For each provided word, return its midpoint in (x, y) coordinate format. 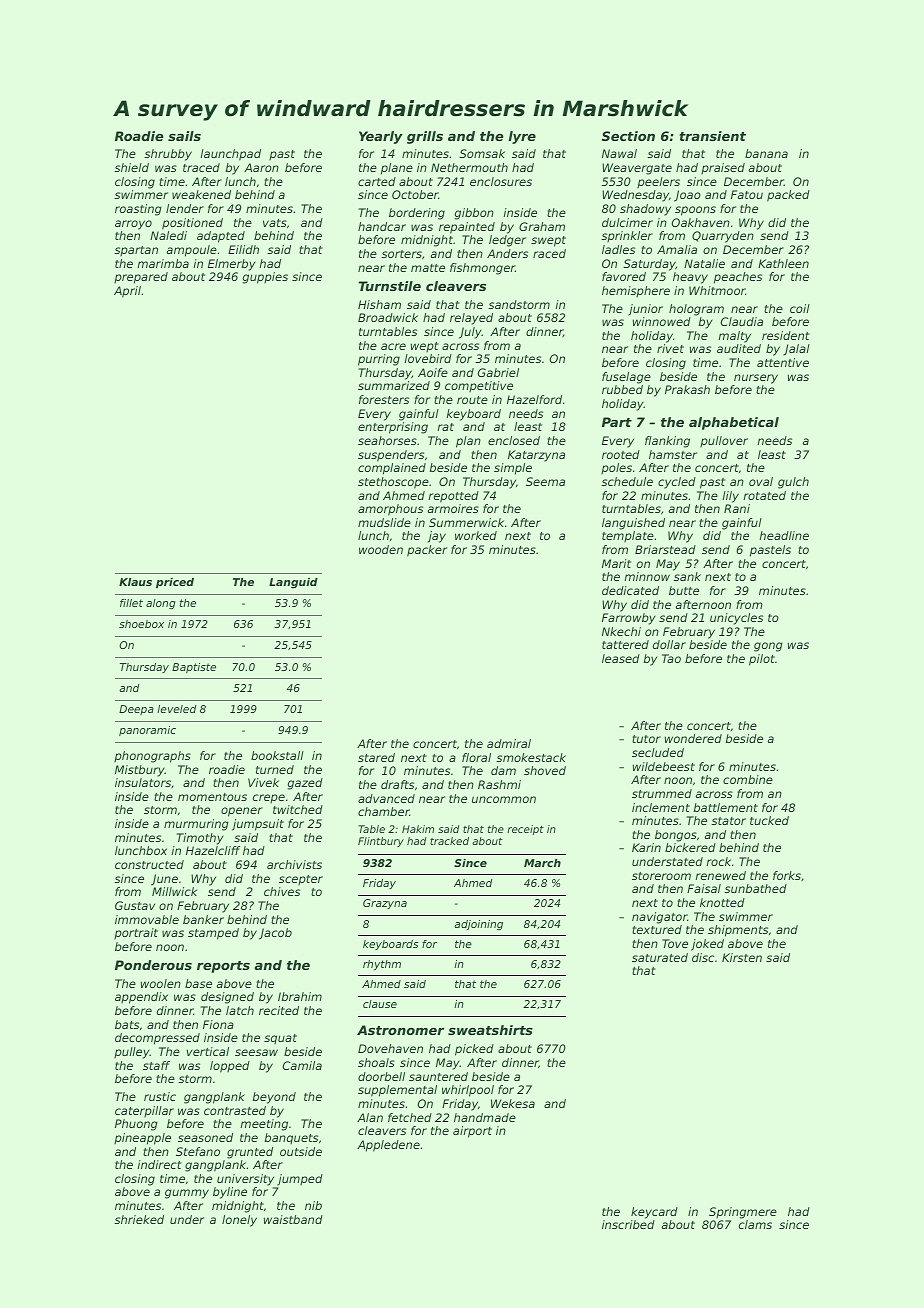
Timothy (200, 839)
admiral (509, 743)
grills (425, 137)
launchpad (230, 155)
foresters (384, 399)
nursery (756, 379)
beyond (274, 1098)
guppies (265, 278)
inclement (661, 807)
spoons (695, 211)
